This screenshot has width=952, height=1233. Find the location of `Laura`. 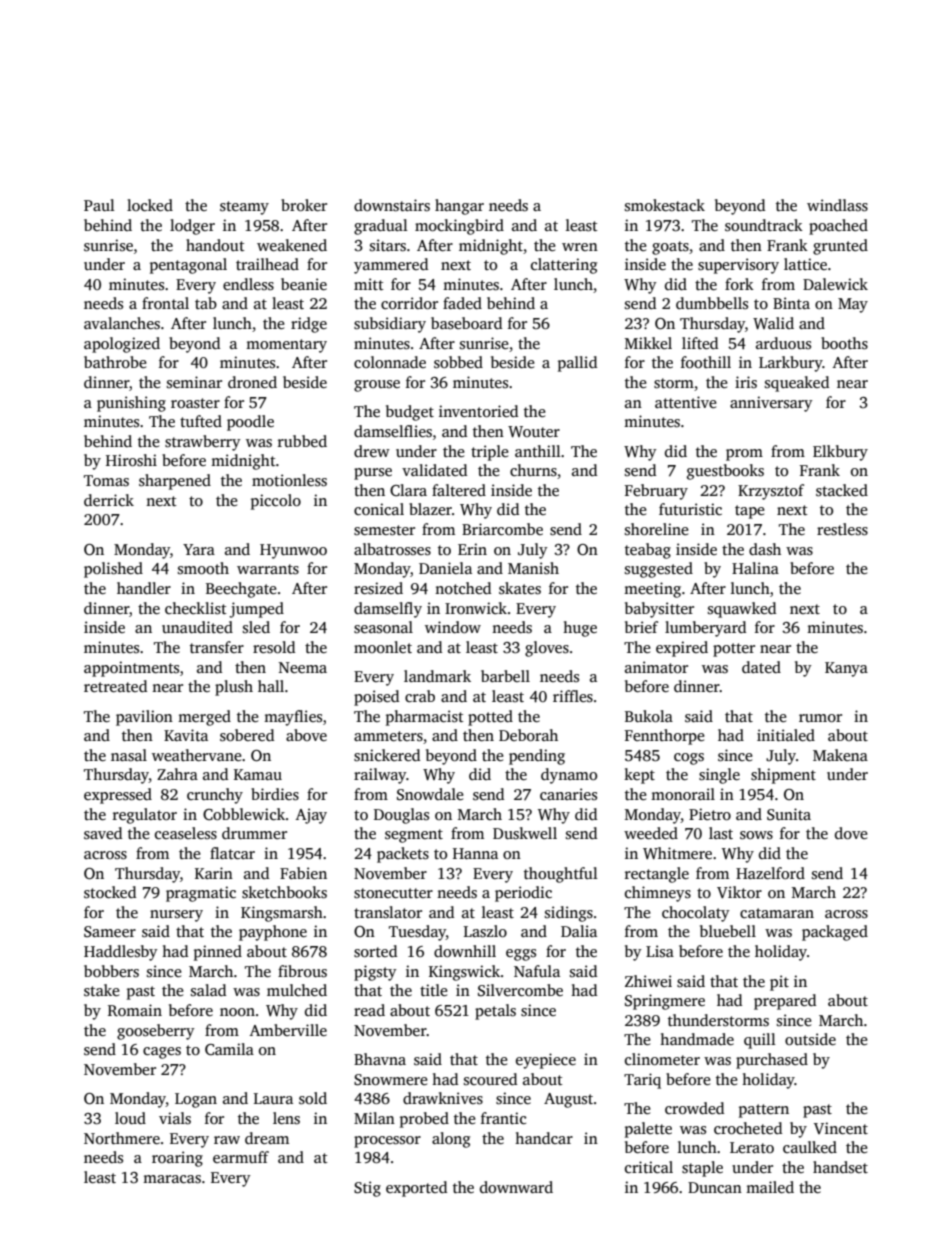

Laura is located at coordinates (273, 1098).
